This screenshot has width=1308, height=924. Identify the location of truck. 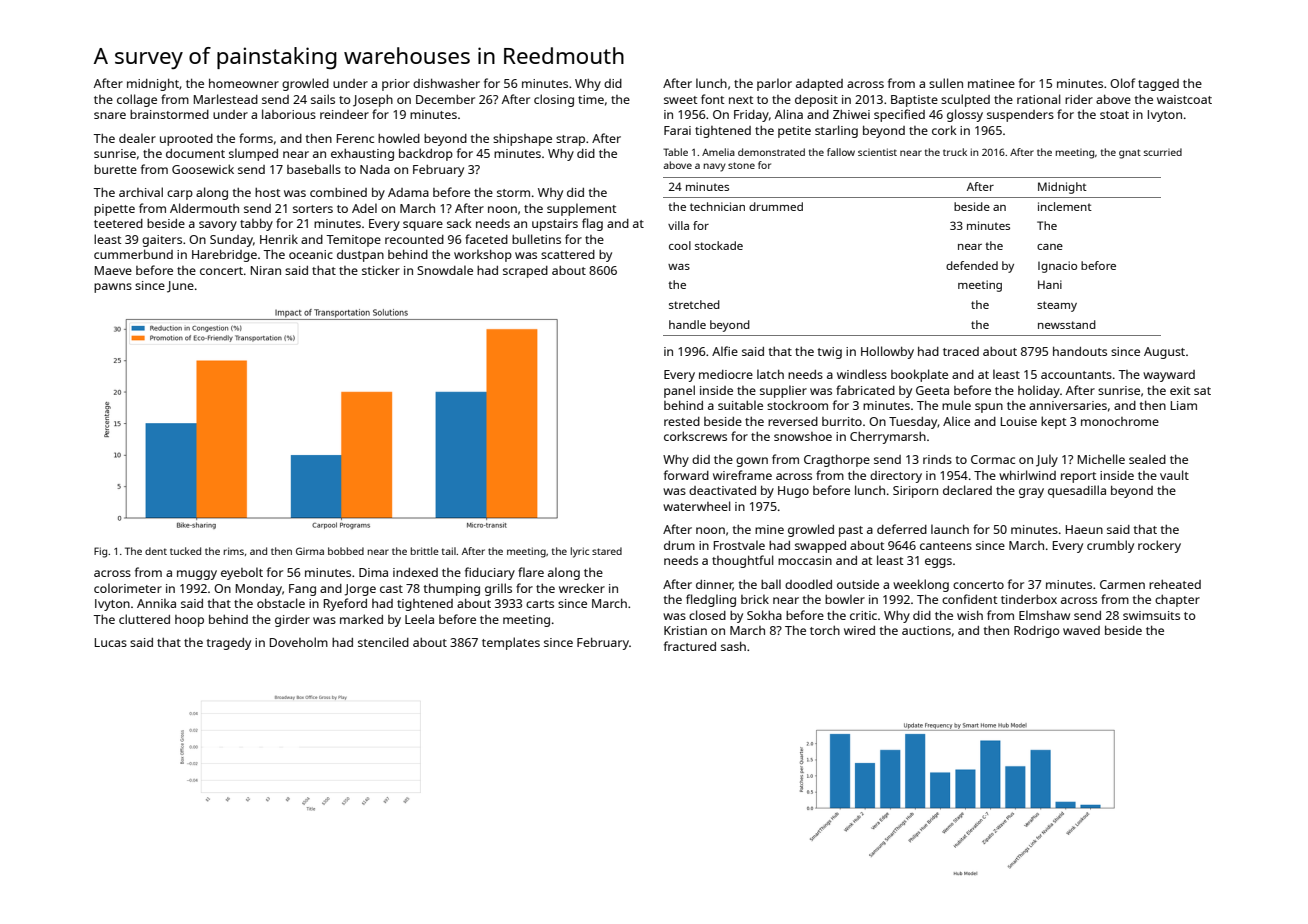
(955, 152).
